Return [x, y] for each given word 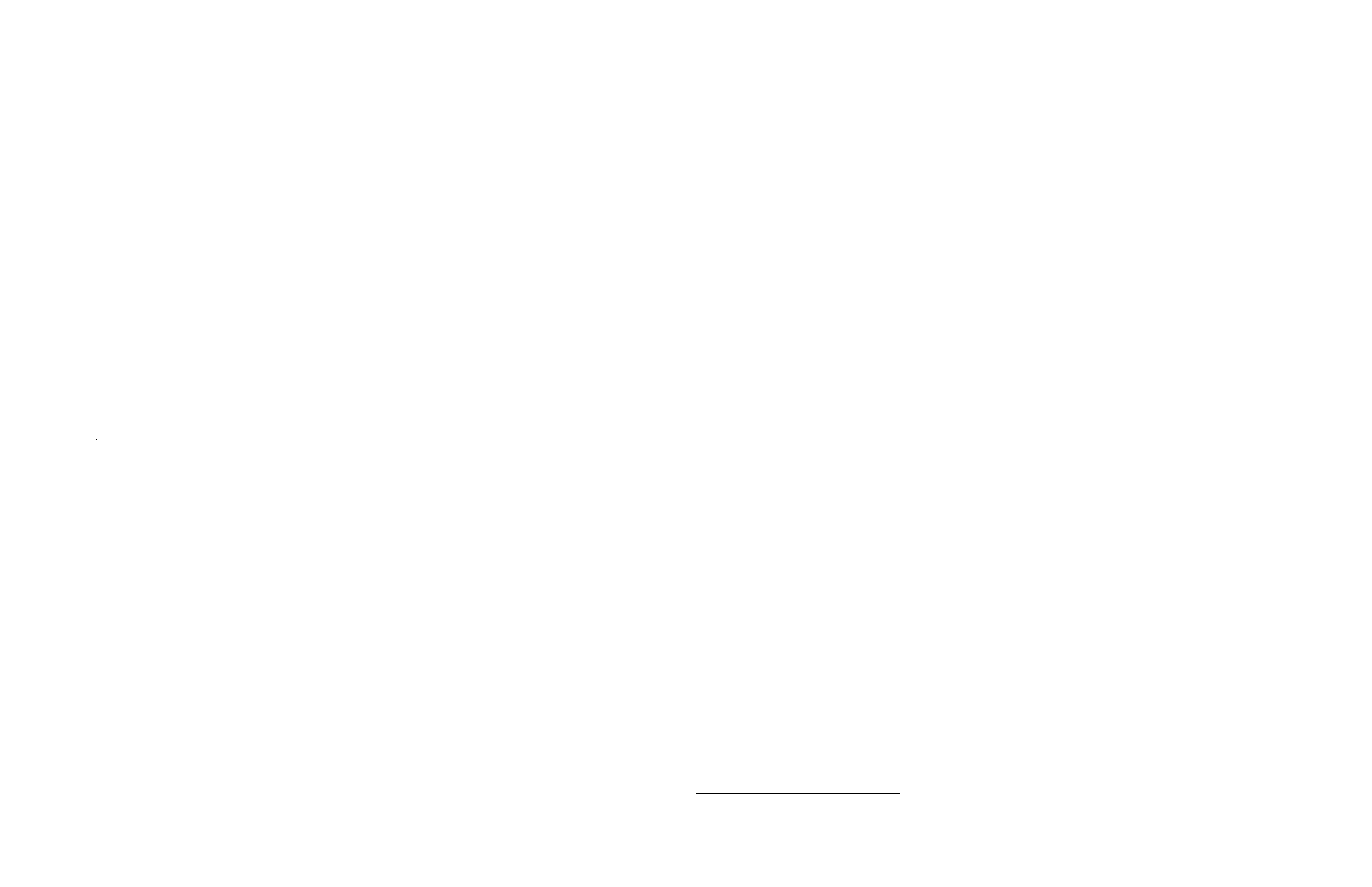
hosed [1013, 437]
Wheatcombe [1072, 346]
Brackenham [834, 168]
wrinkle [100, 496]
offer [376, 451]
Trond [1143, 123]
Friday [727, 347]
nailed [273, 306]
